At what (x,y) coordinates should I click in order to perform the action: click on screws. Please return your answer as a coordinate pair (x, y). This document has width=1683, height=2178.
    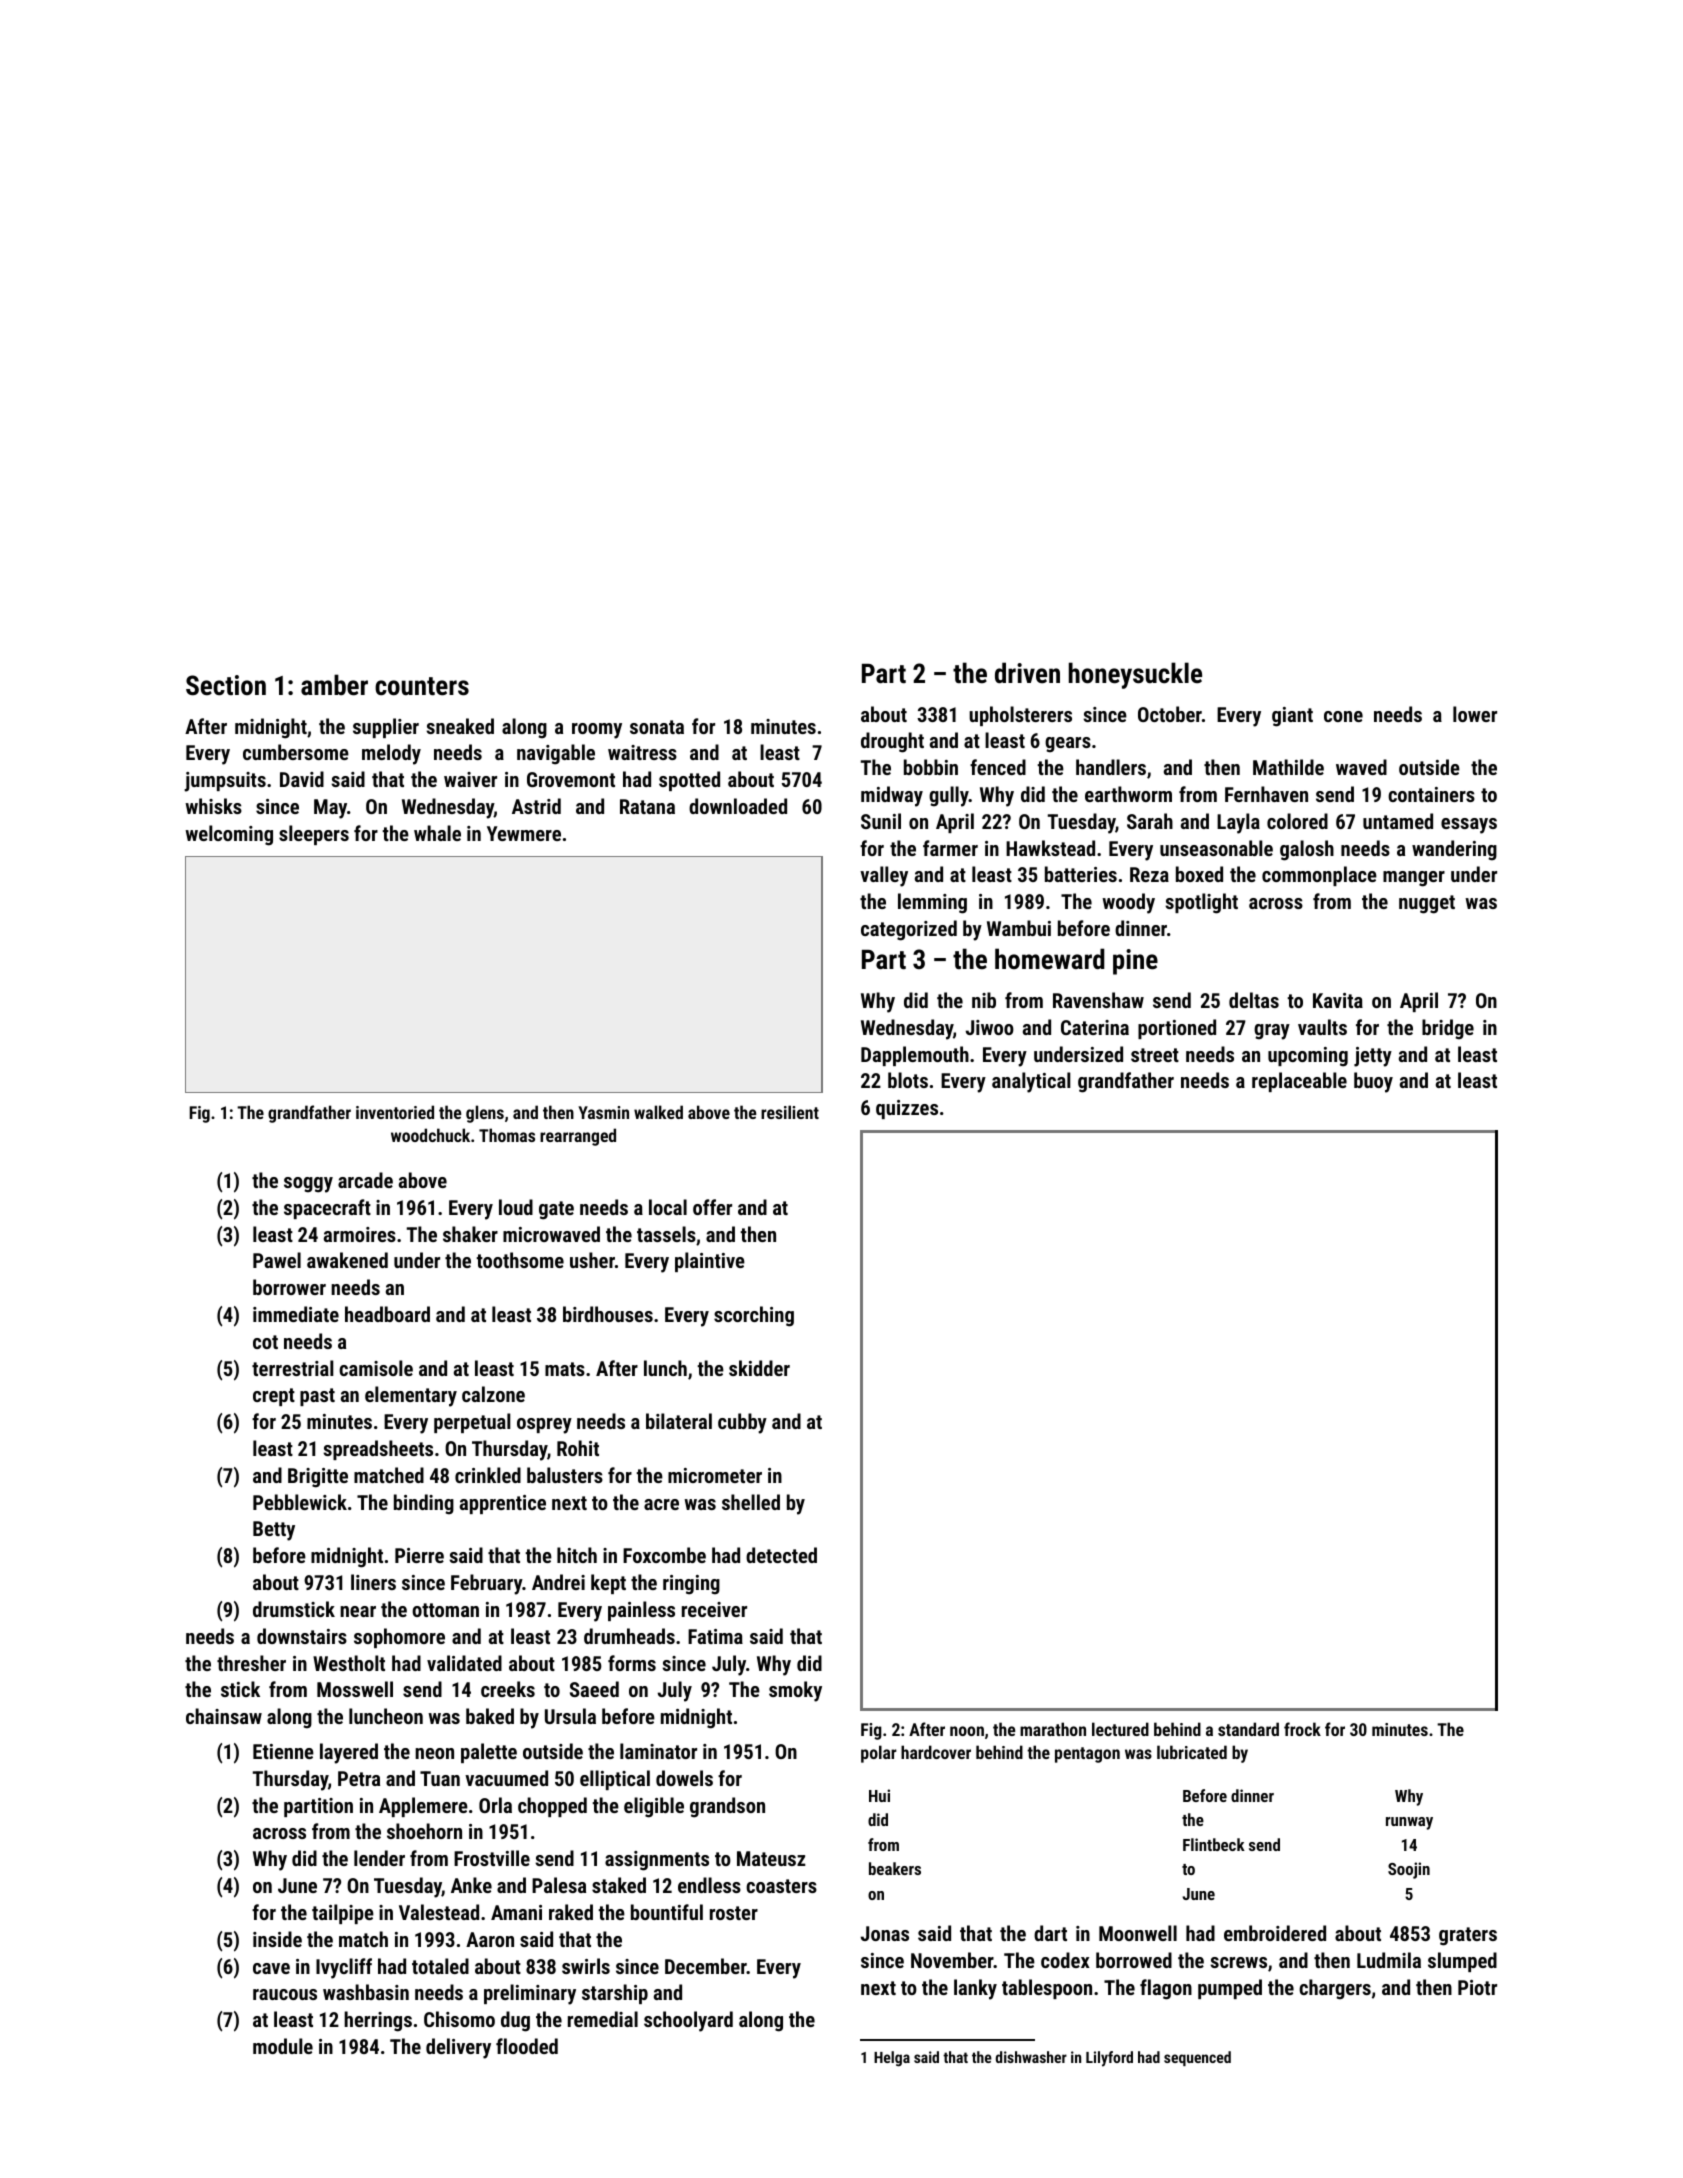
    Looking at the image, I should click on (1238, 1962).
